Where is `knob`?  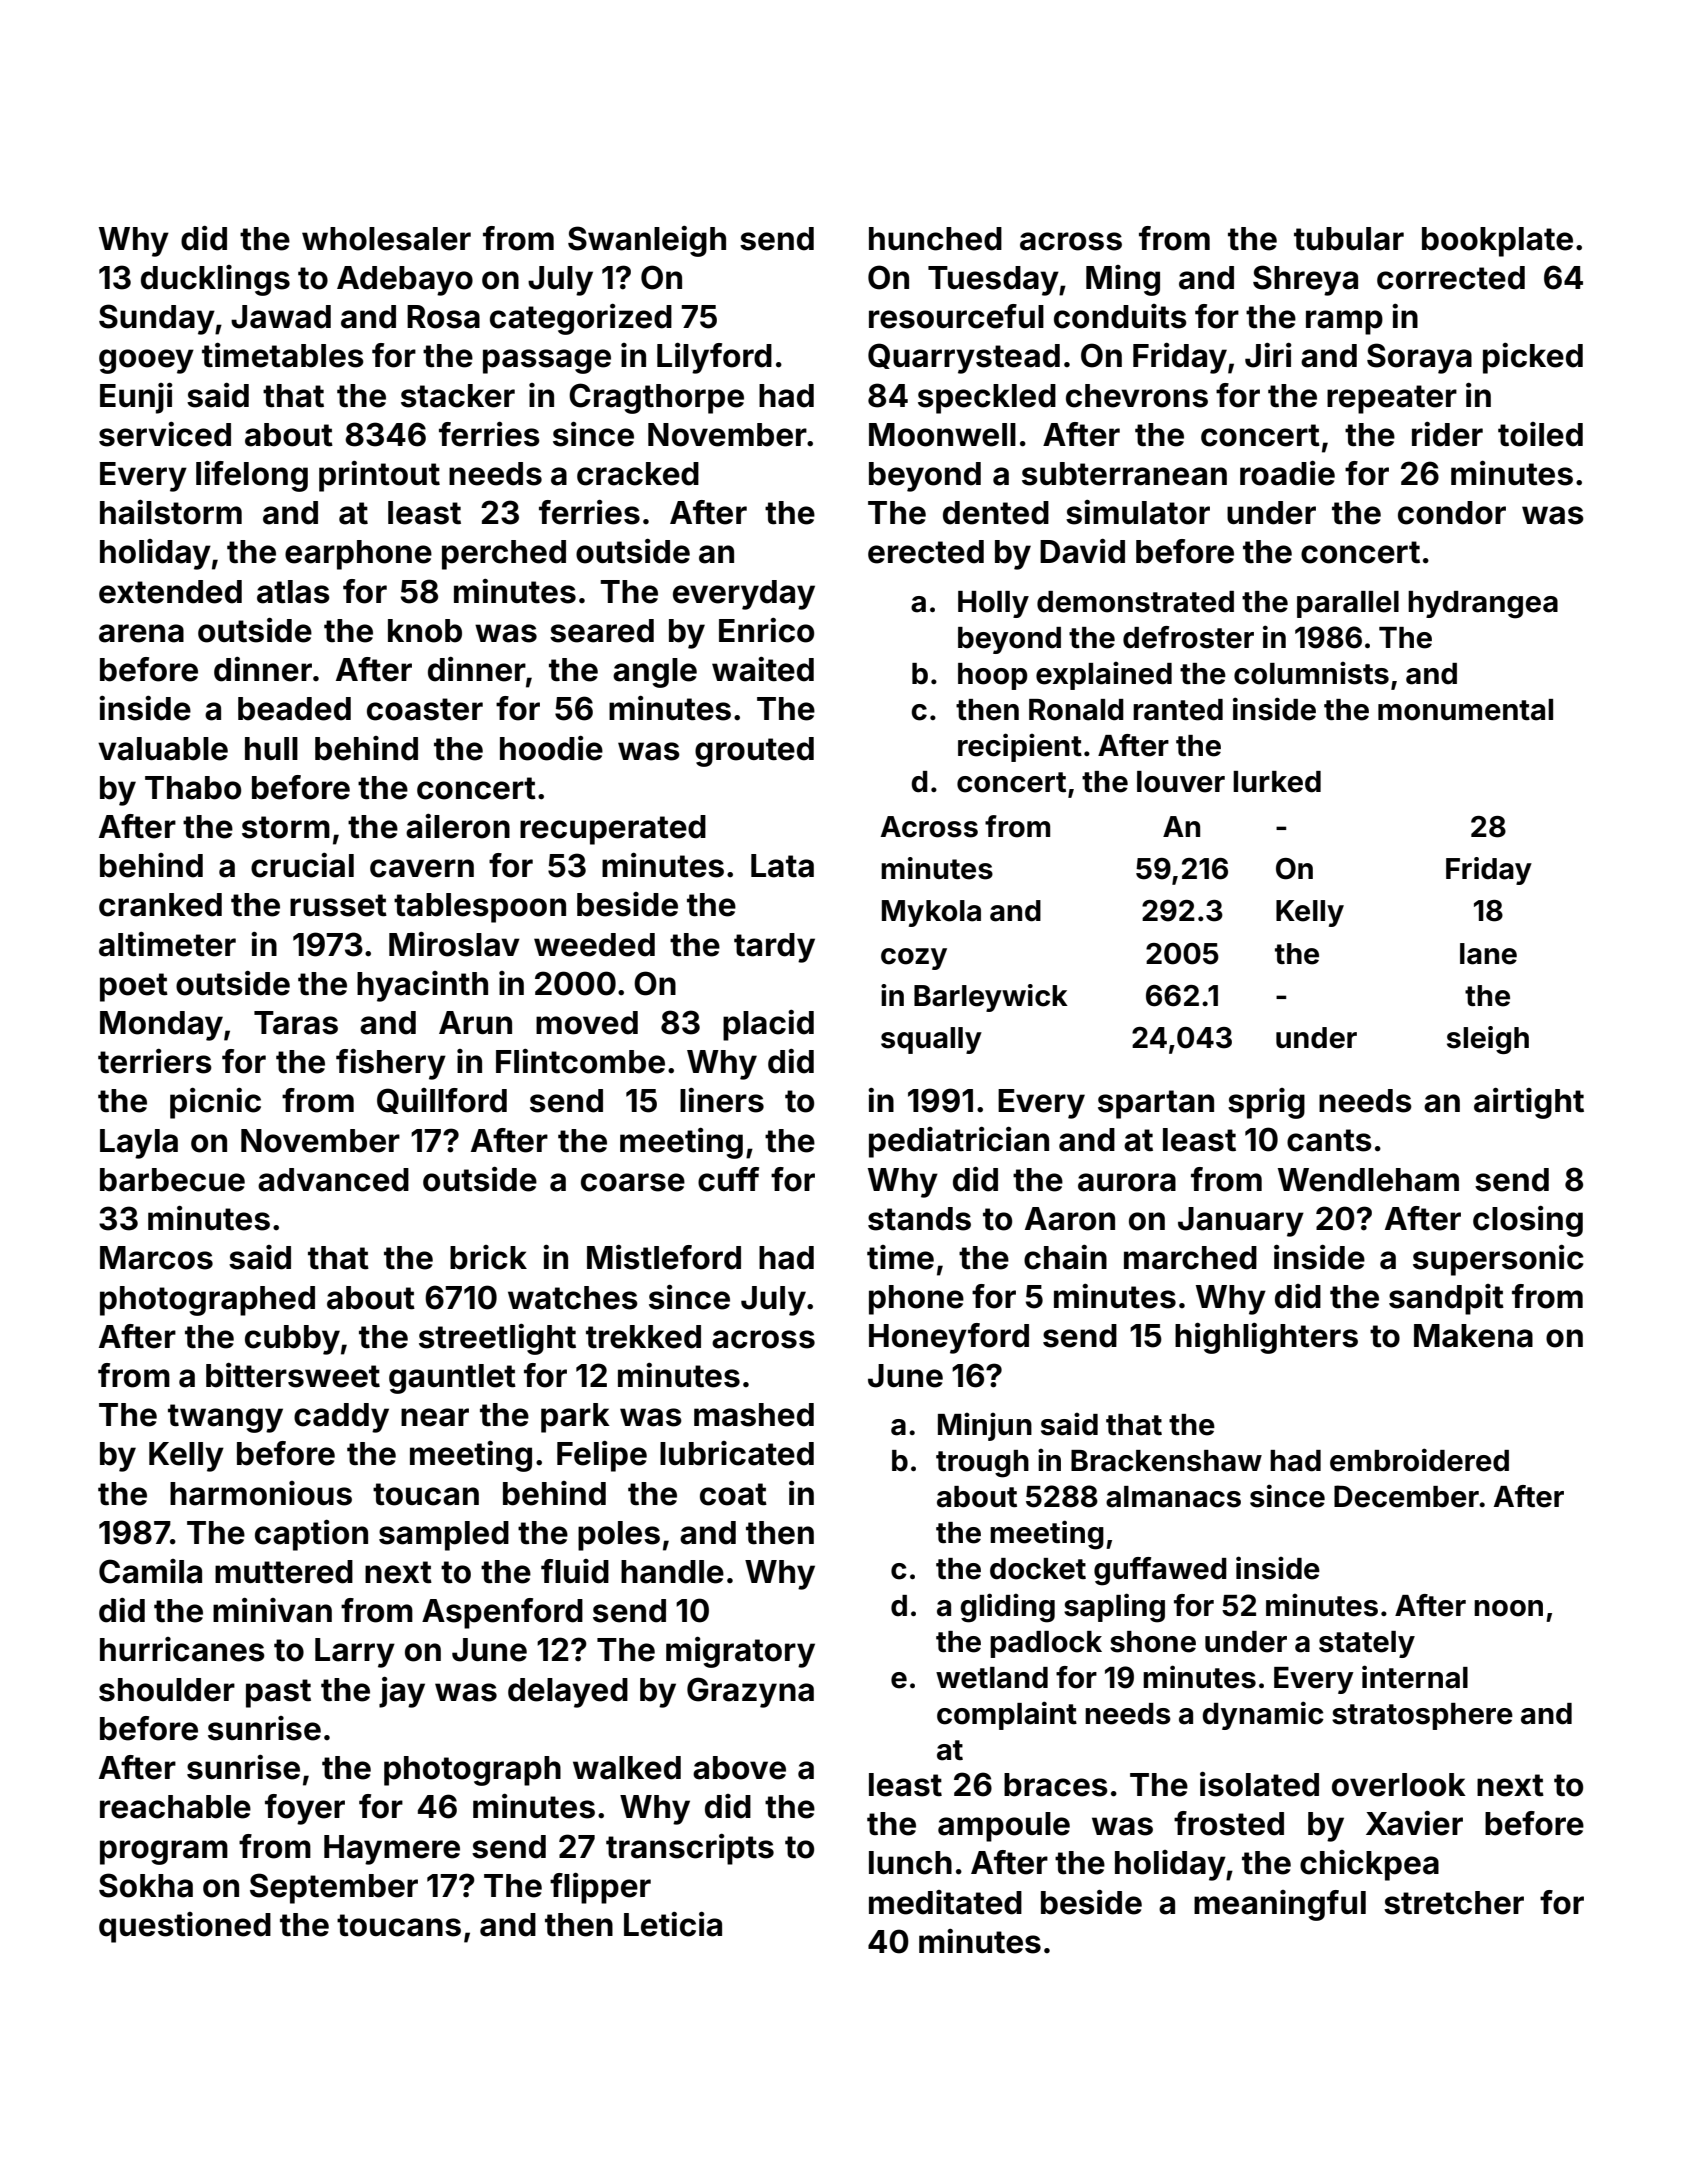 knob is located at coordinates (425, 631).
